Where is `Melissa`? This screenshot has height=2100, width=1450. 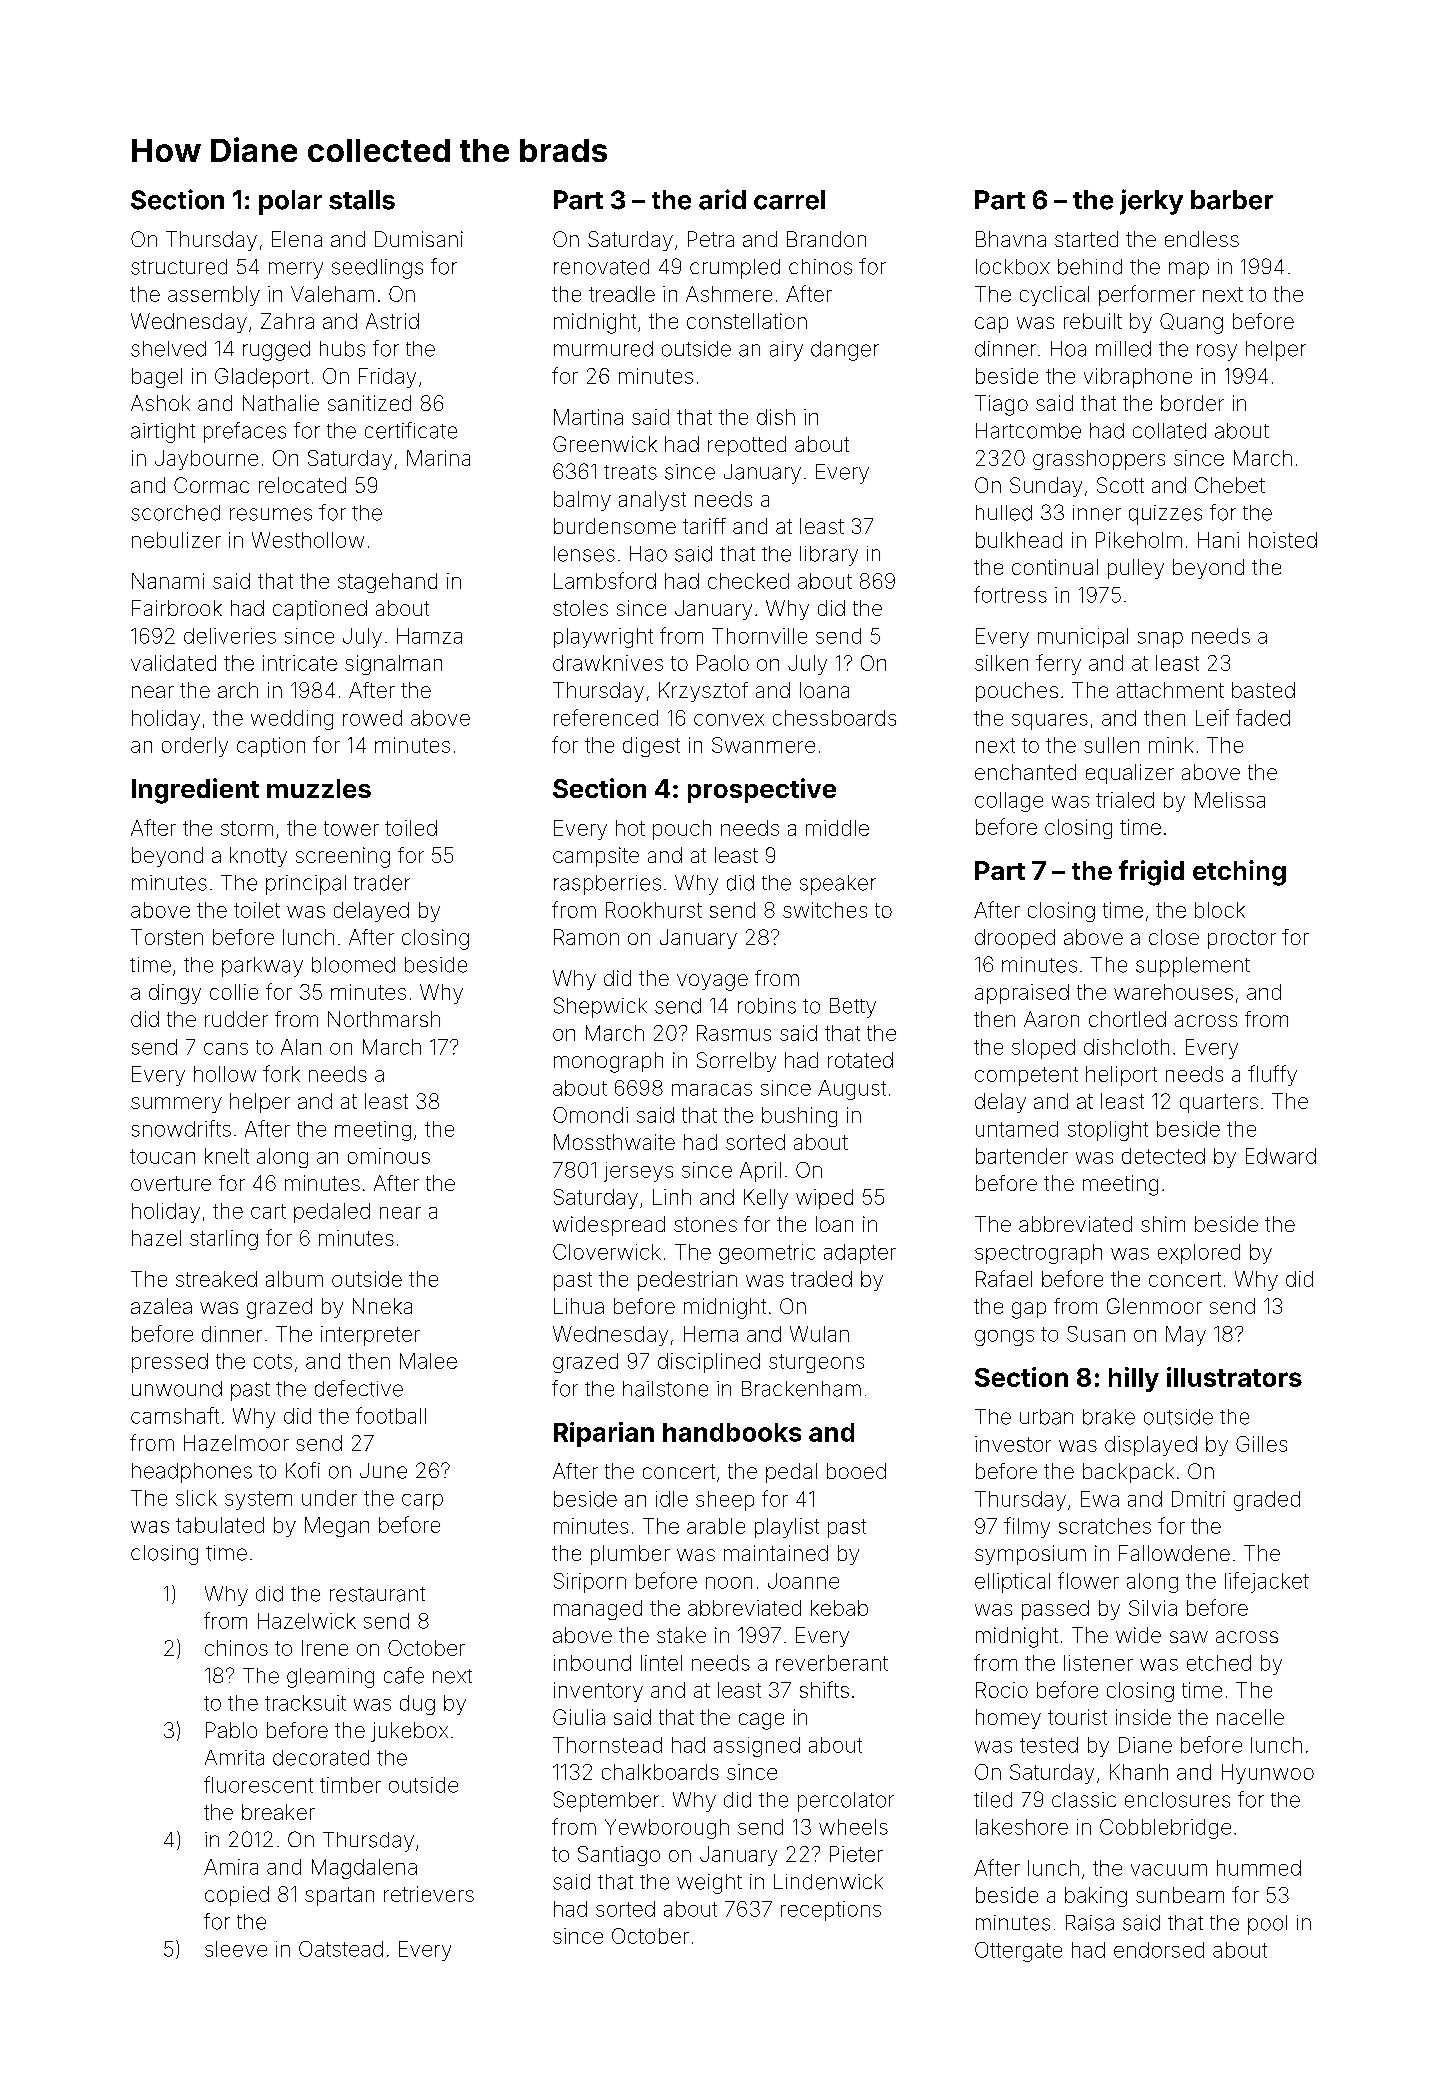
Melissa is located at coordinates (1230, 800).
